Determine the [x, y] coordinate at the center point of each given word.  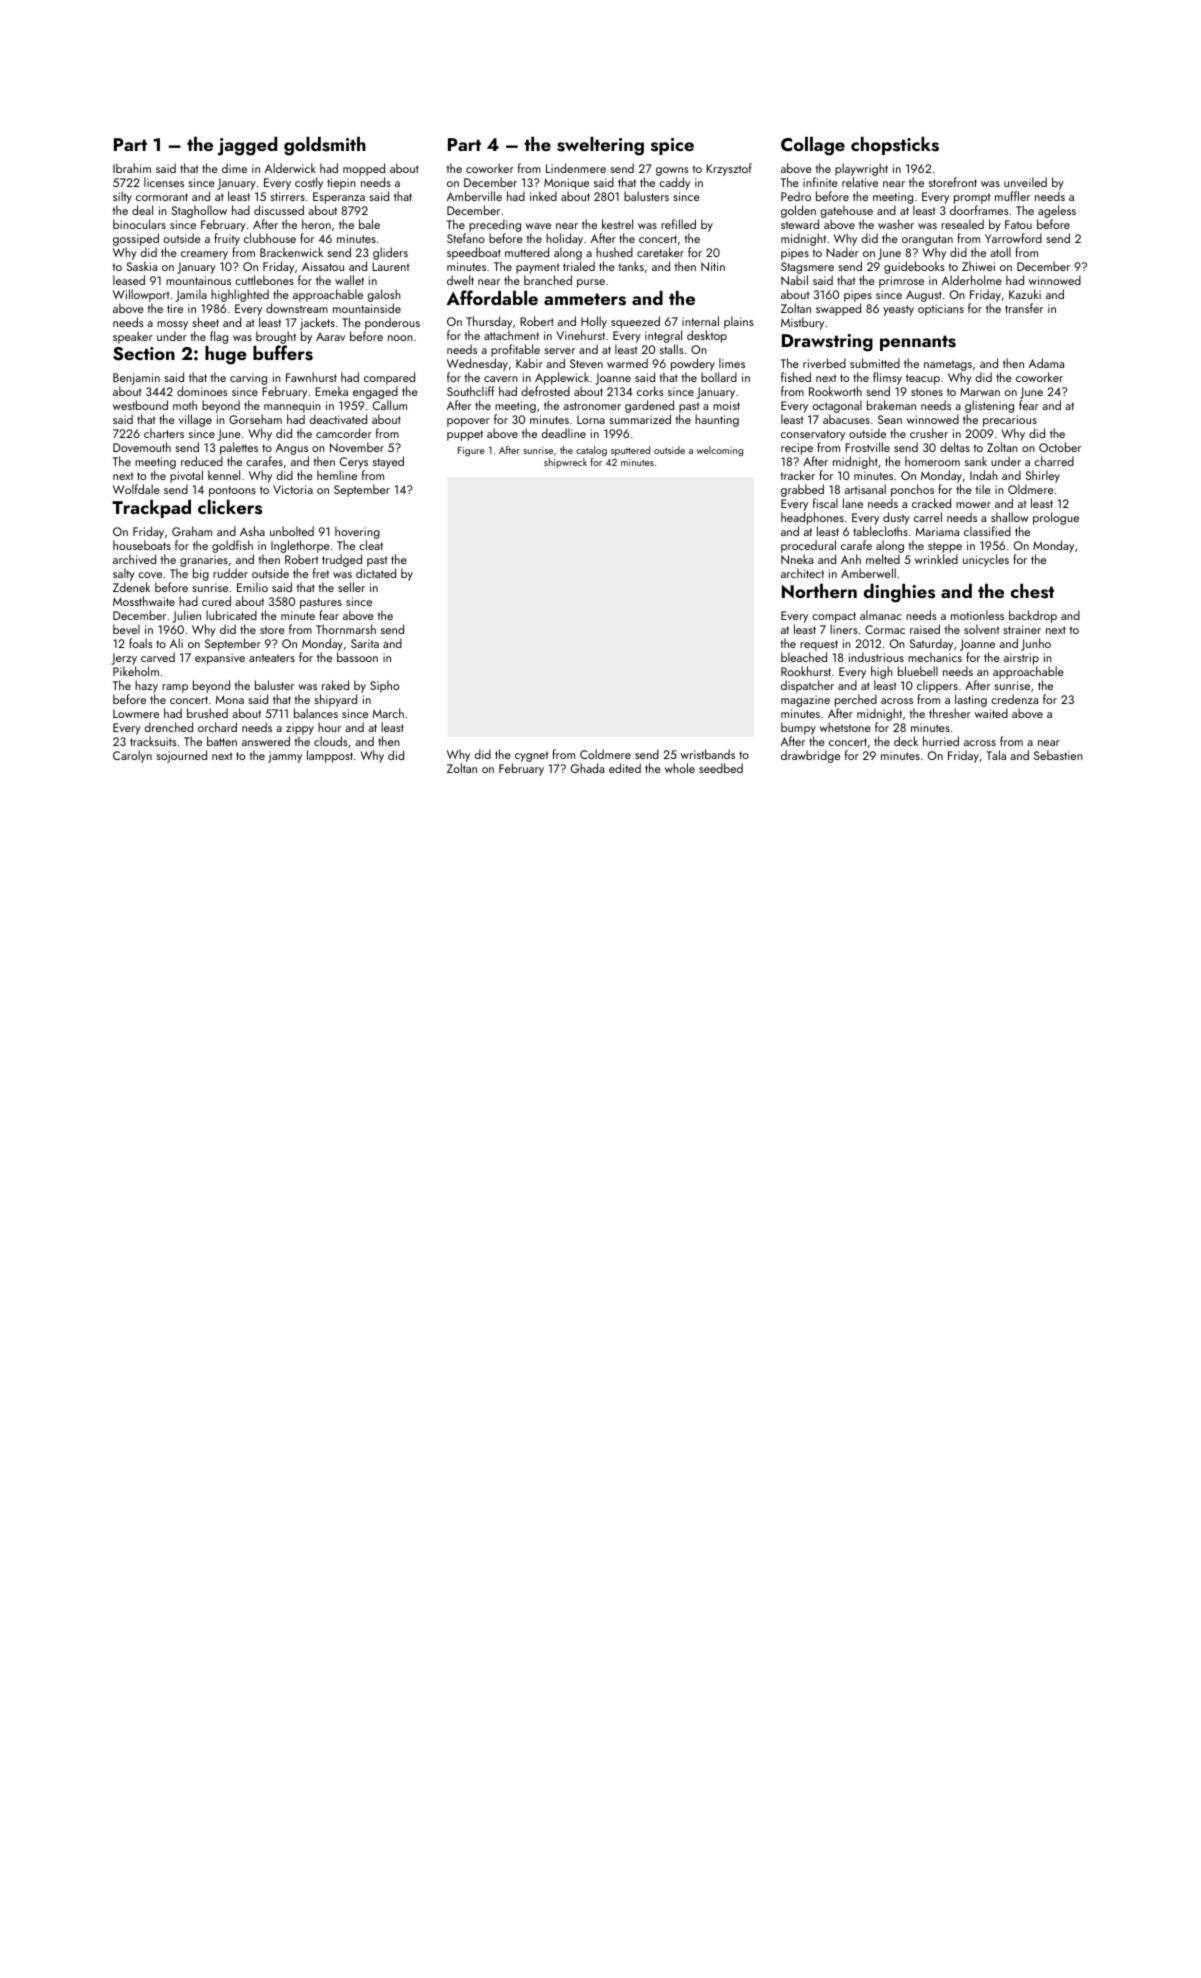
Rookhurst [806, 671]
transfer [1024, 308]
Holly [594, 322]
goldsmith [325, 146]
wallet [349, 280]
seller [351, 587]
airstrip [1021, 659]
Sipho [384, 686]
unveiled [1025, 182]
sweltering [600, 146]
